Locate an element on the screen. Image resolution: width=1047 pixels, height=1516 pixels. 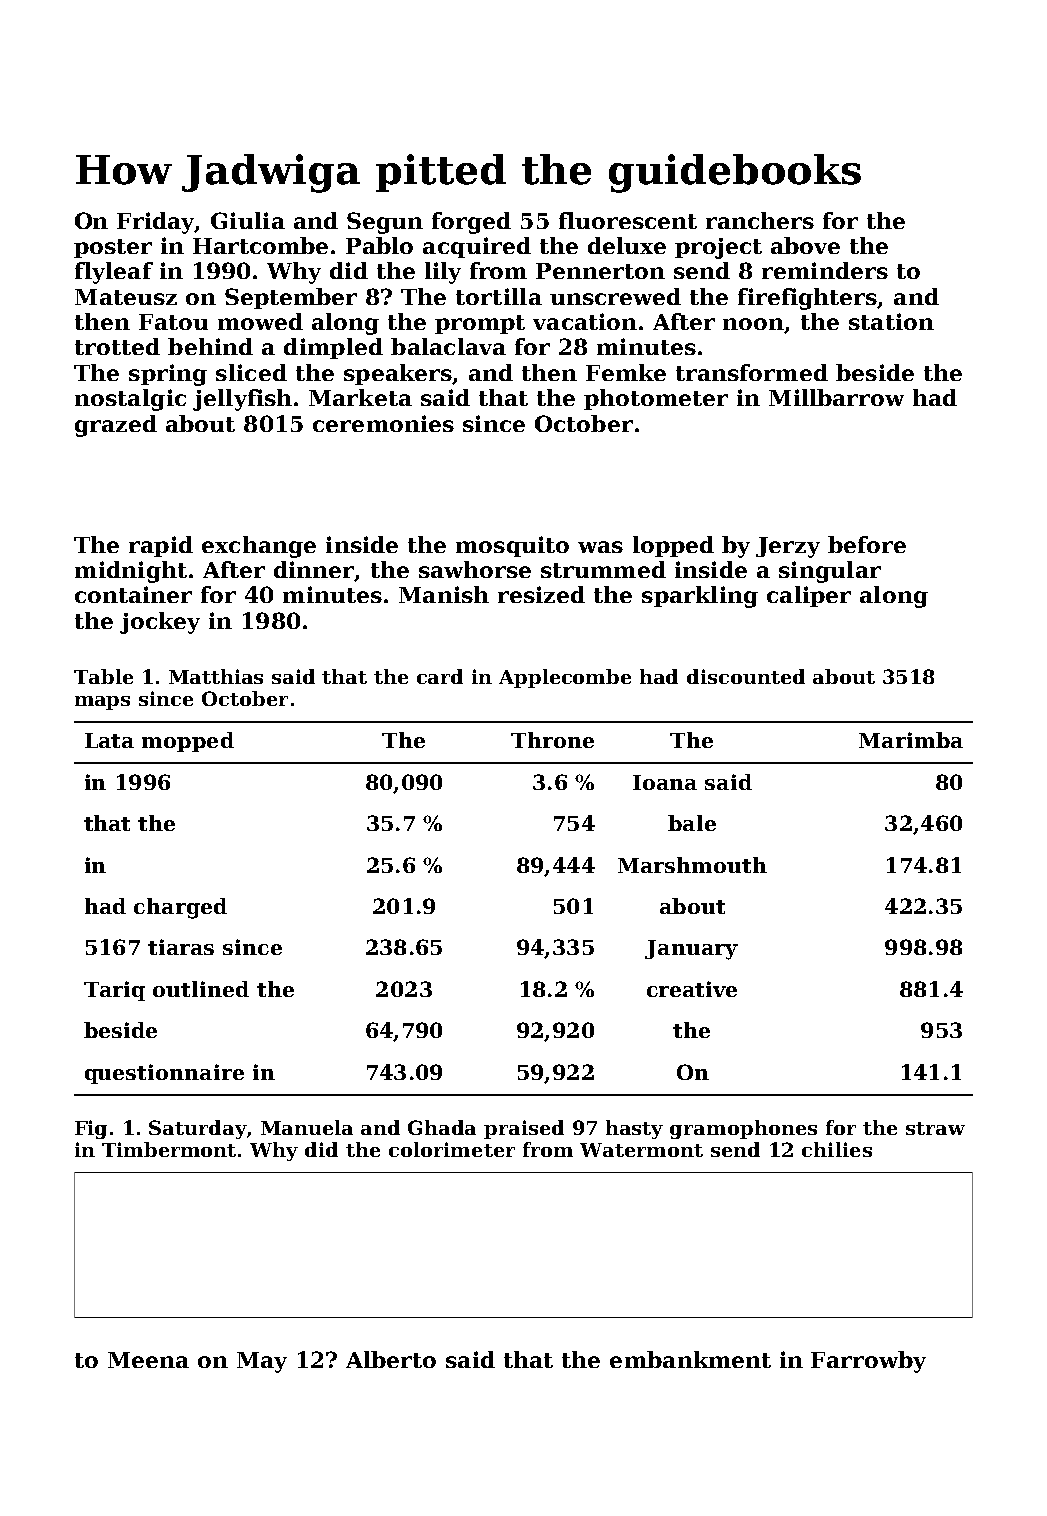
ranchers is located at coordinates (760, 220).
